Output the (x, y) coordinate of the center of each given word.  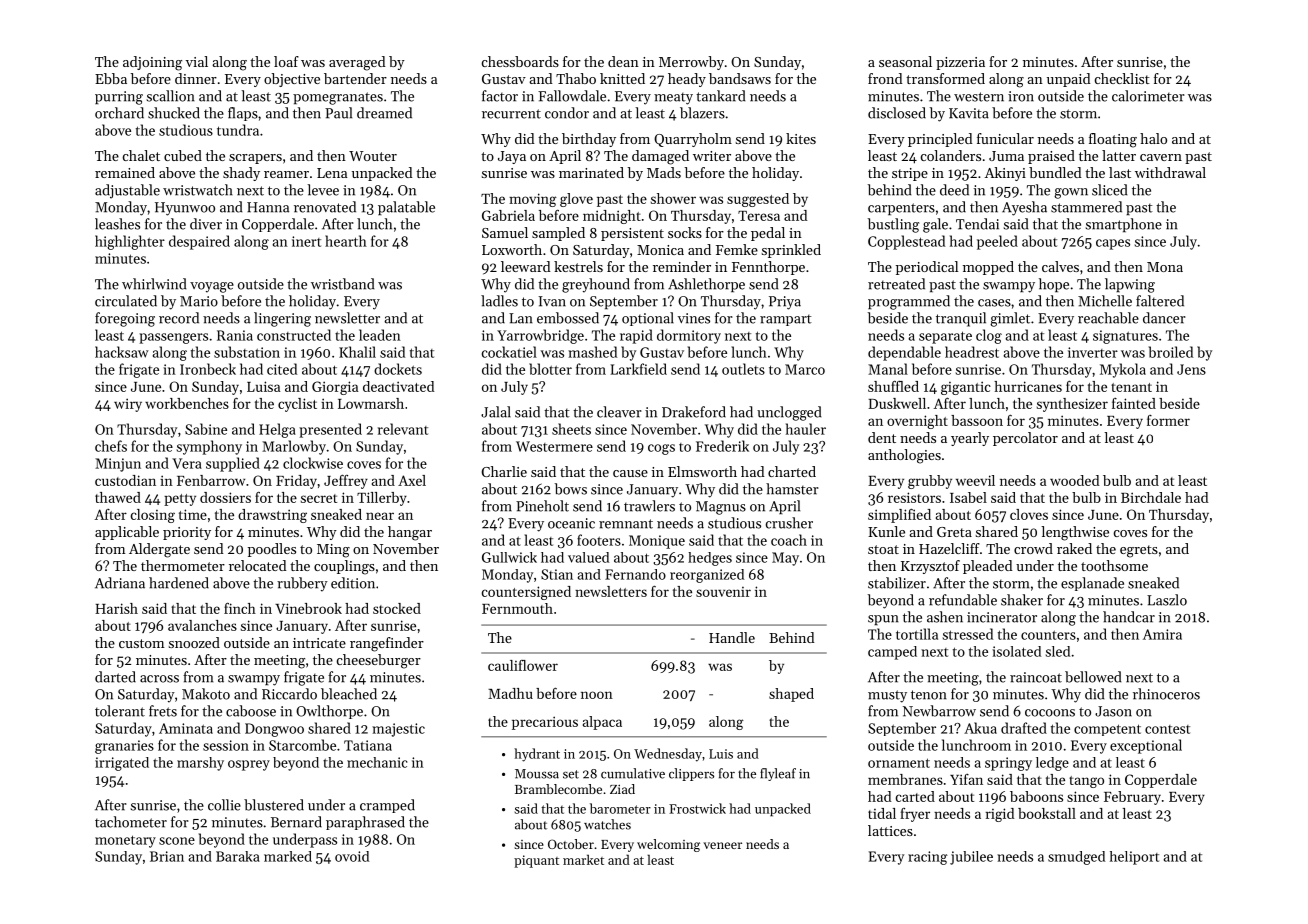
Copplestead (906, 242)
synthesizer (1072, 405)
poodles (272, 550)
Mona (1165, 267)
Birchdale (1151, 497)
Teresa (759, 216)
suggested (758, 200)
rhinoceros (1166, 694)
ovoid (352, 856)
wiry (128, 405)
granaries (124, 747)
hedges (710, 559)
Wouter (373, 156)
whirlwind (154, 284)
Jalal (496, 412)
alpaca (602, 723)
